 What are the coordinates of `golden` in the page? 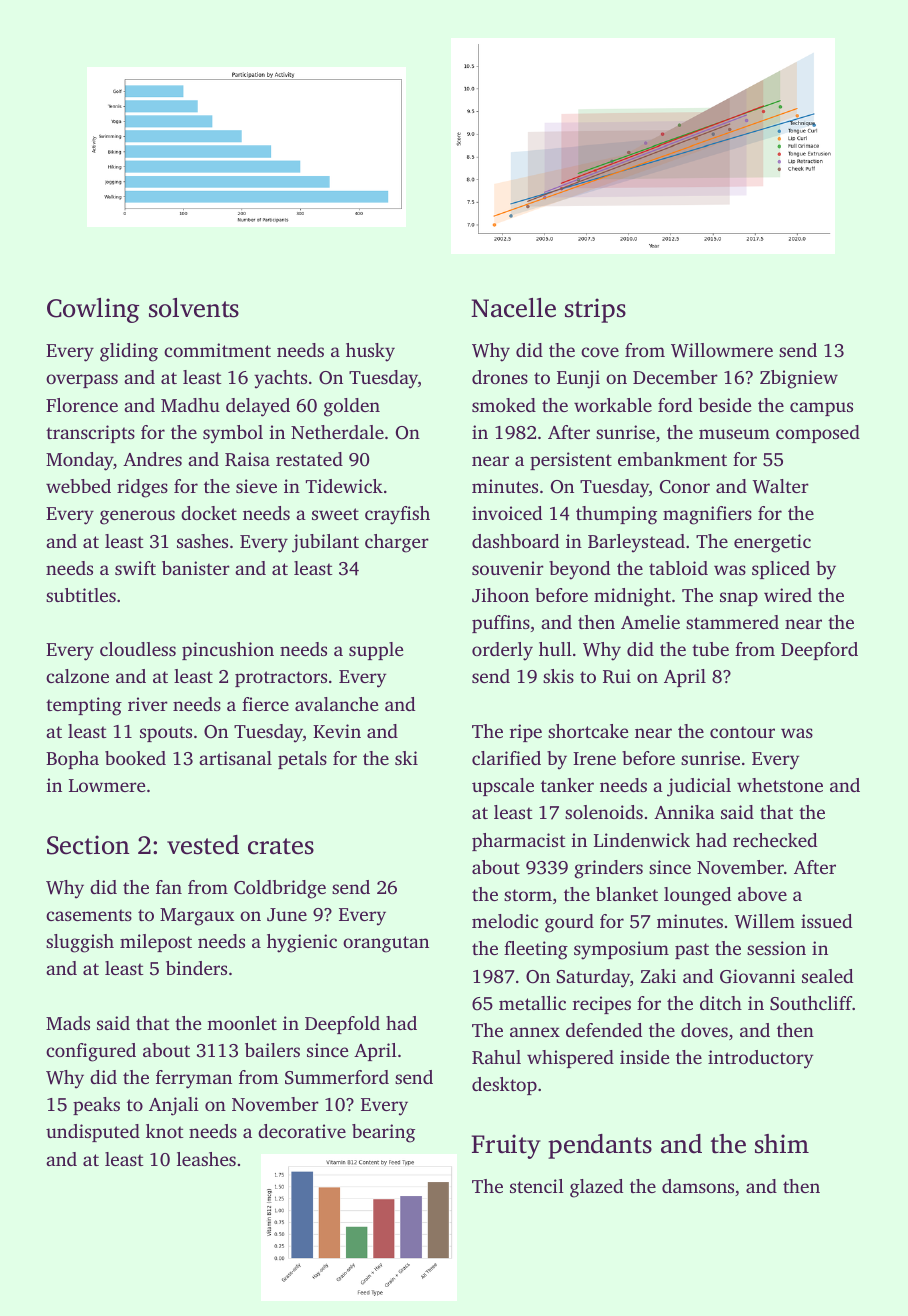 It's located at (352, 407).
